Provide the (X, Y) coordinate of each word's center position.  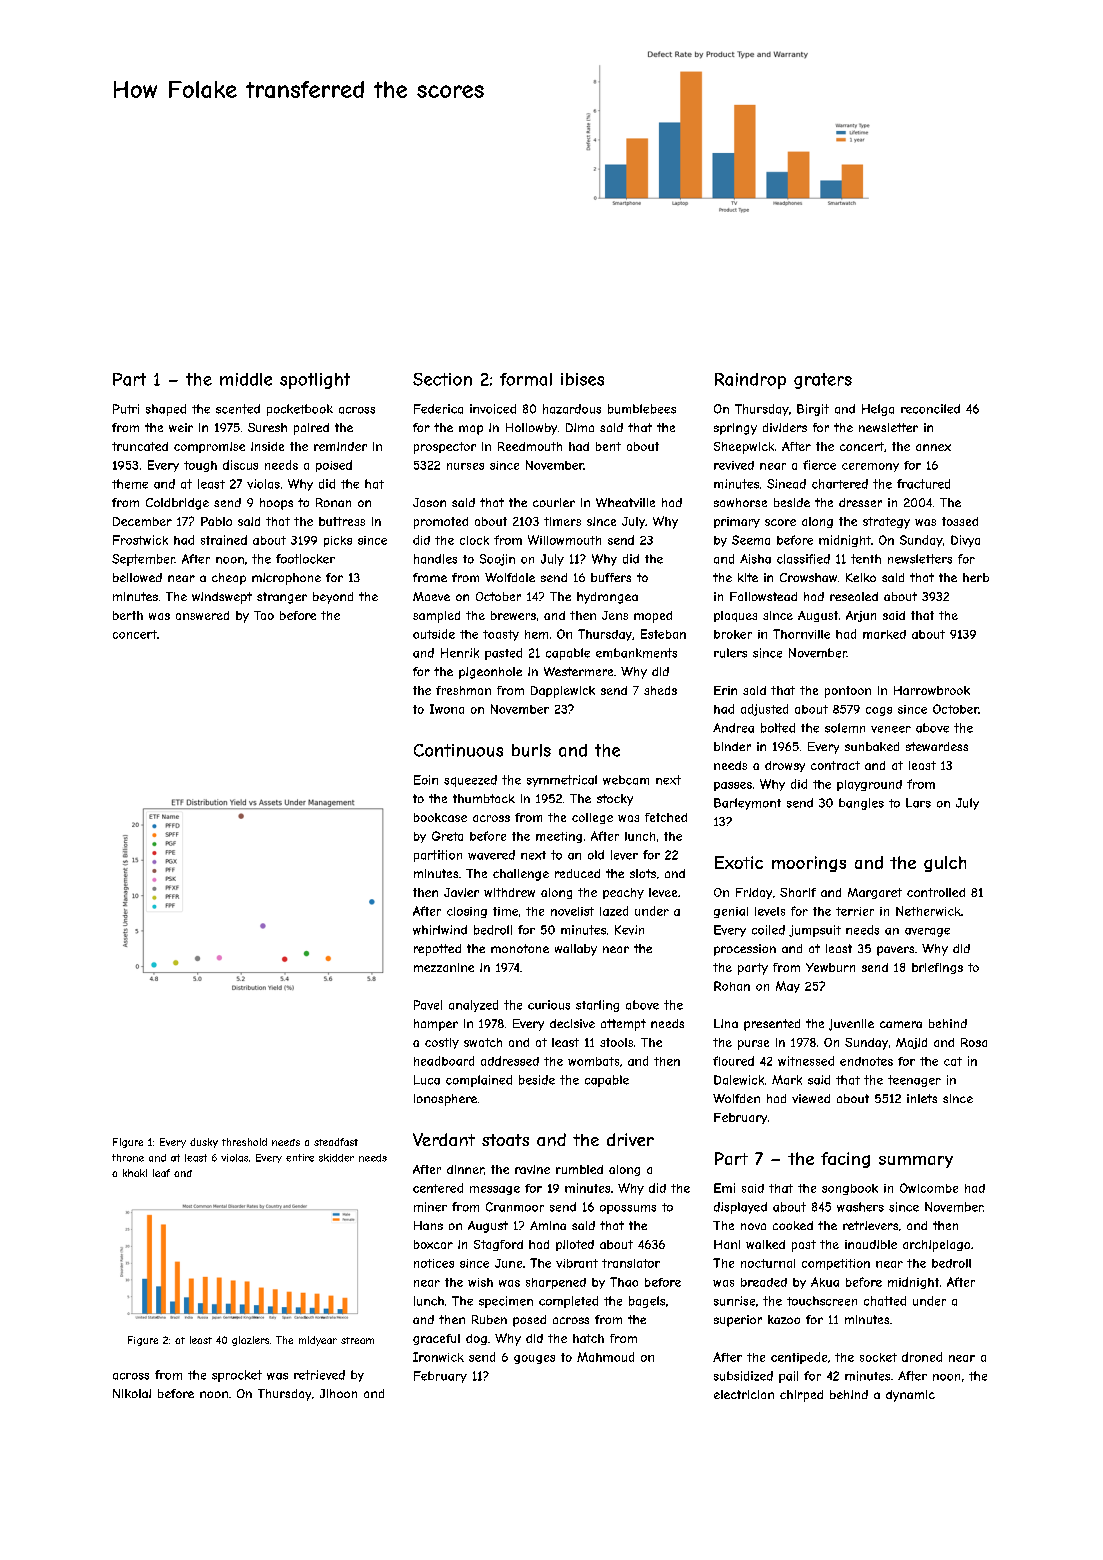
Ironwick (438, 1357)
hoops (276, 504)
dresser (860, 502)
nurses (465, 466)
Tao (264, 615)
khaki (135, 1173)
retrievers (870, 1225)
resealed (854, 596)
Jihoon (338, 1393)
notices (434, 1263)
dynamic (910, 1396)
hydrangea (607, 598)
